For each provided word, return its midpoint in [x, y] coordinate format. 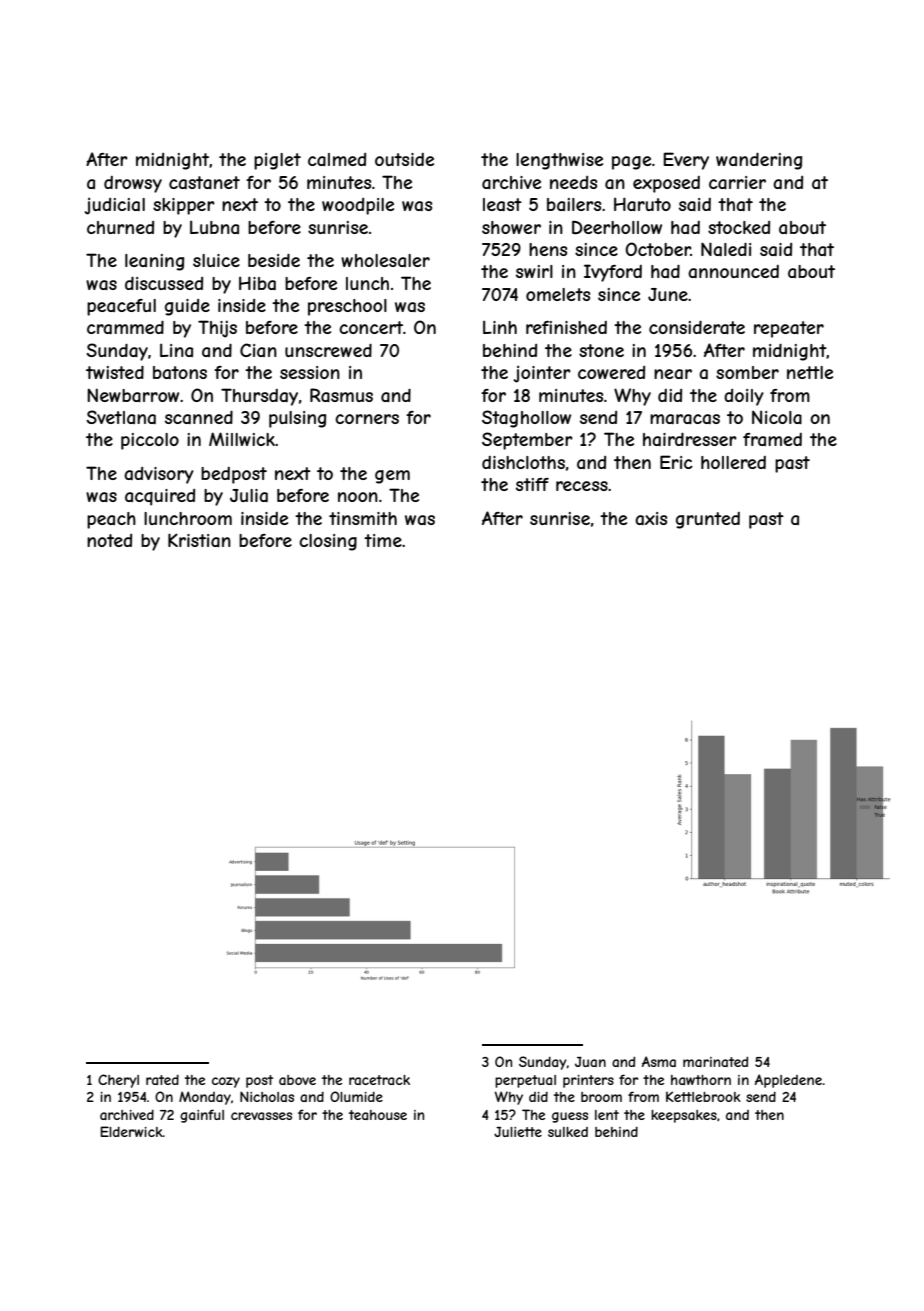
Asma [659, 1061]
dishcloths [523, 462]
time [383, 540]
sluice [216, 260]
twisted [115, 372]
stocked [739, 227]
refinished [566, 327]
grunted [708, 520]
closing [328, 542]
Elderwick [131, 1131]
